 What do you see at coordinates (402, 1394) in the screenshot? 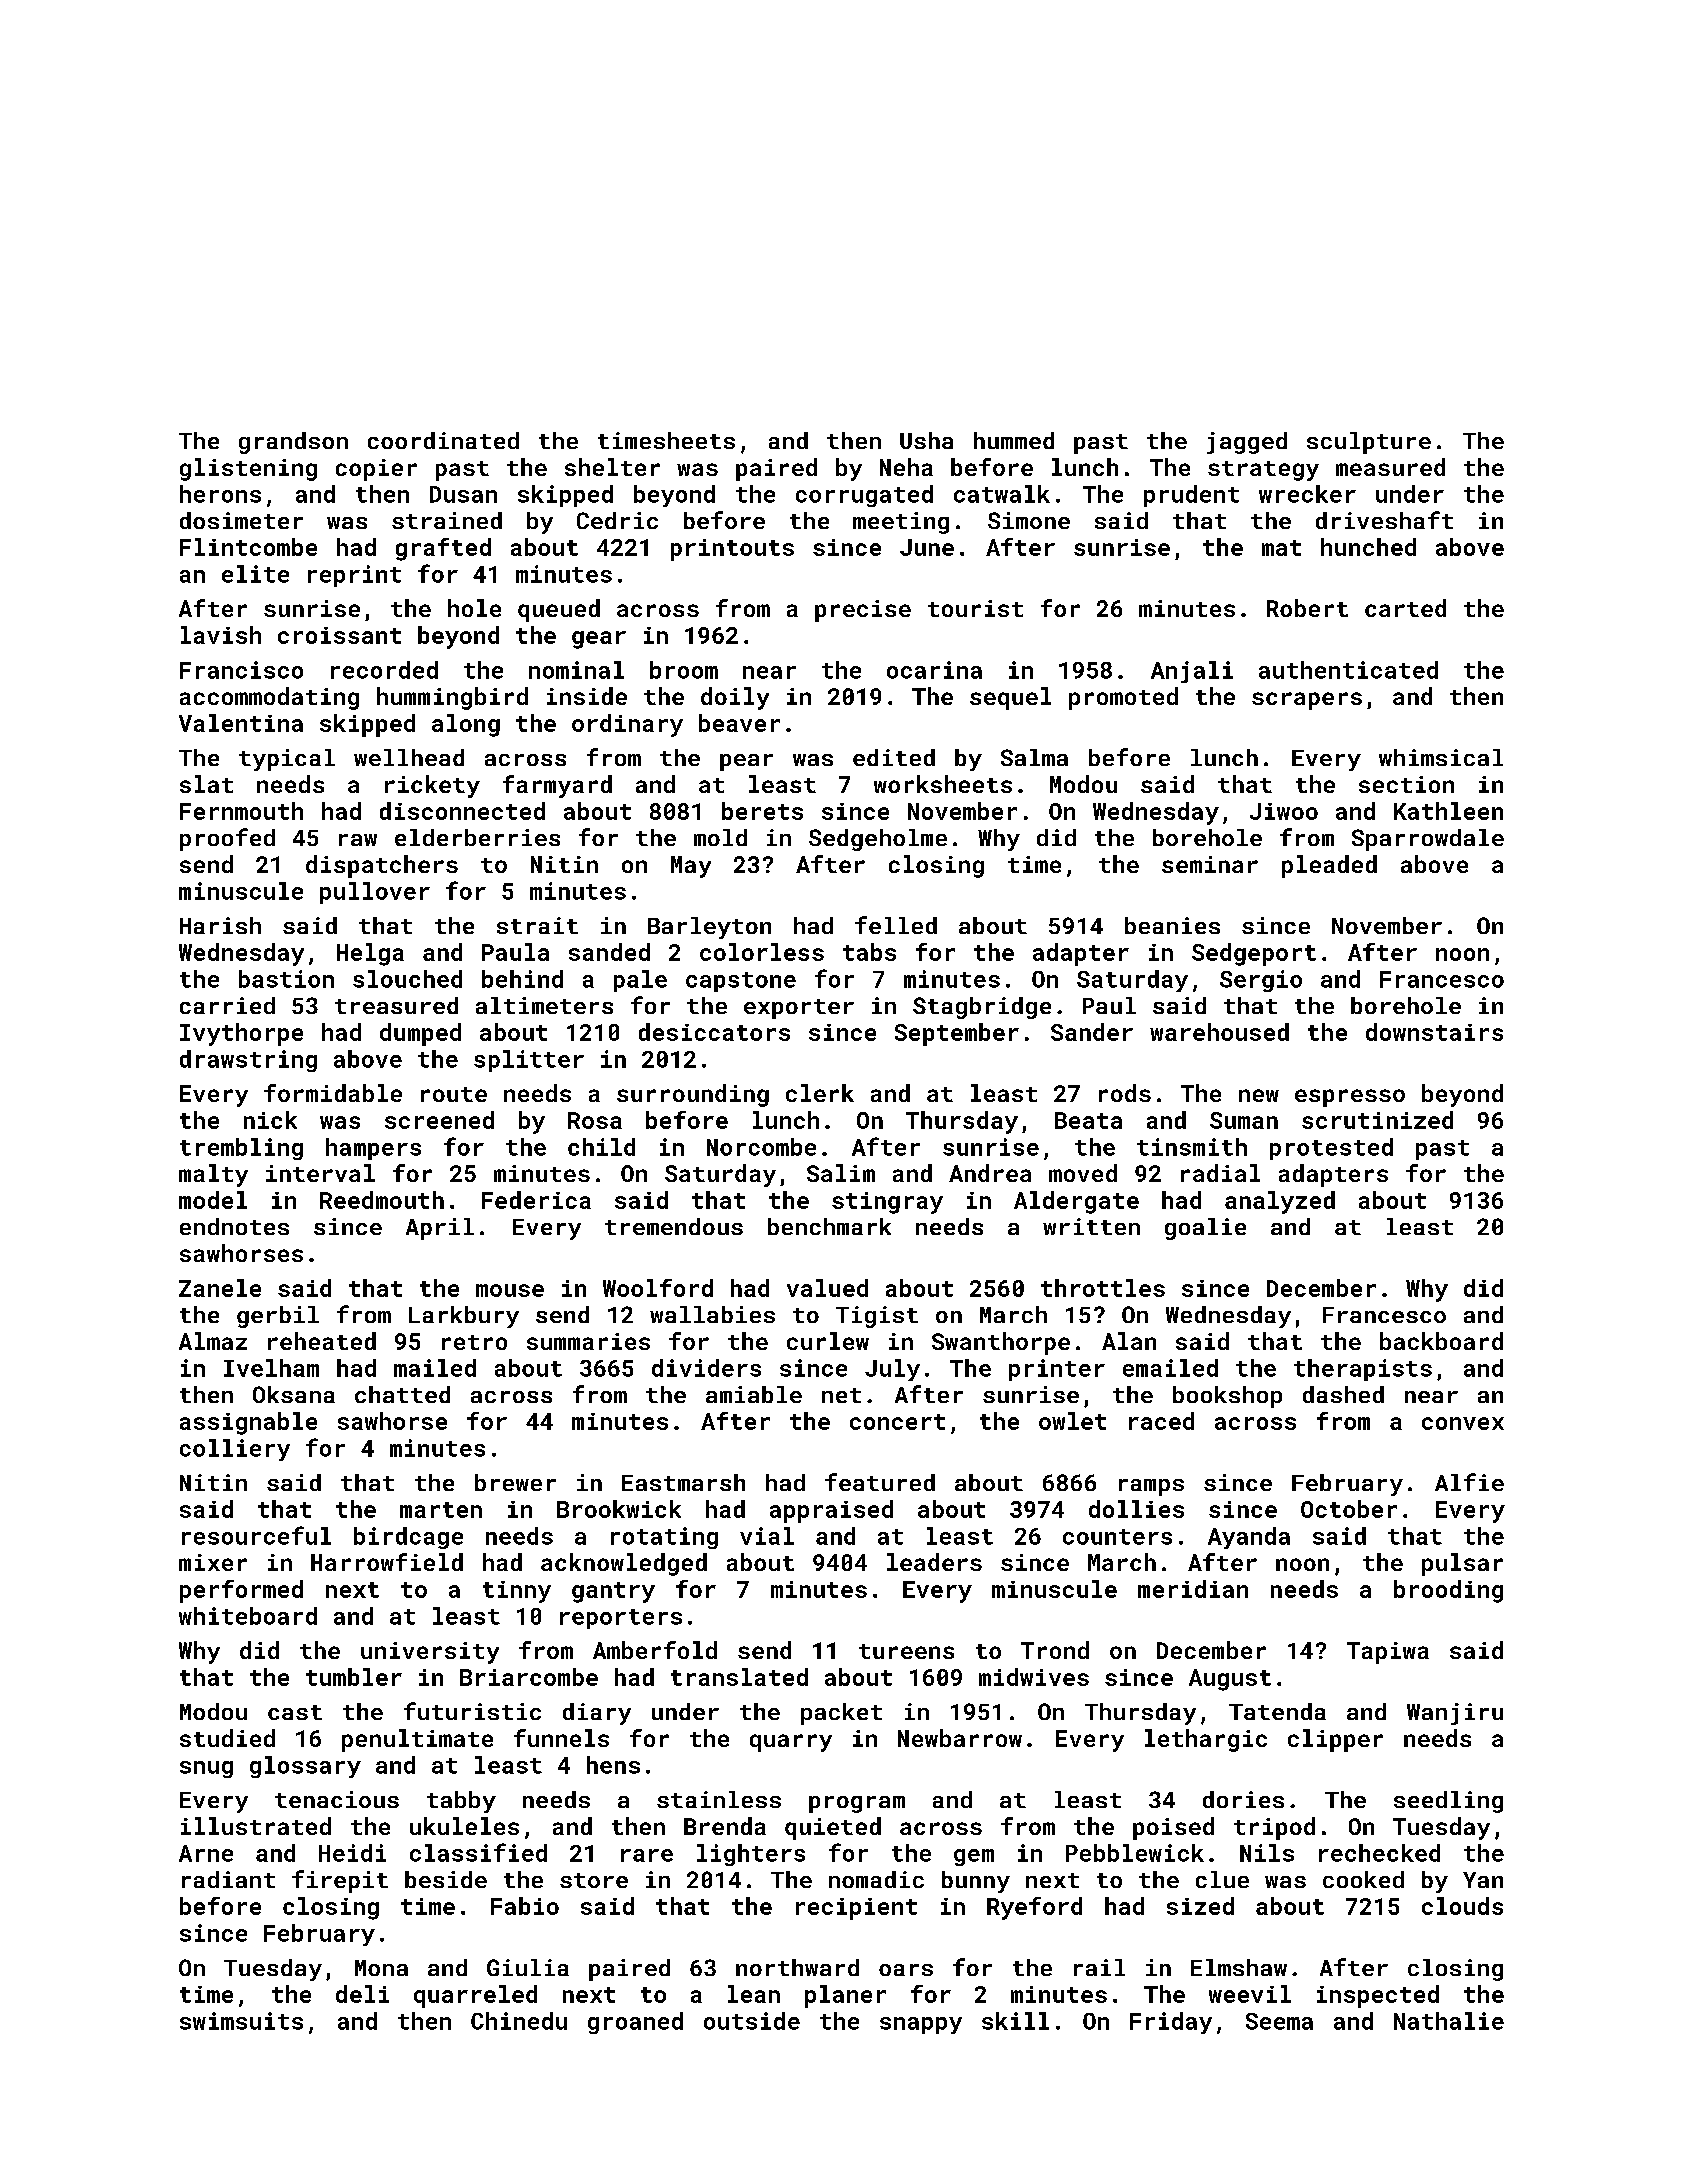
I see `chatted` at bounding box center [402, 1394].
